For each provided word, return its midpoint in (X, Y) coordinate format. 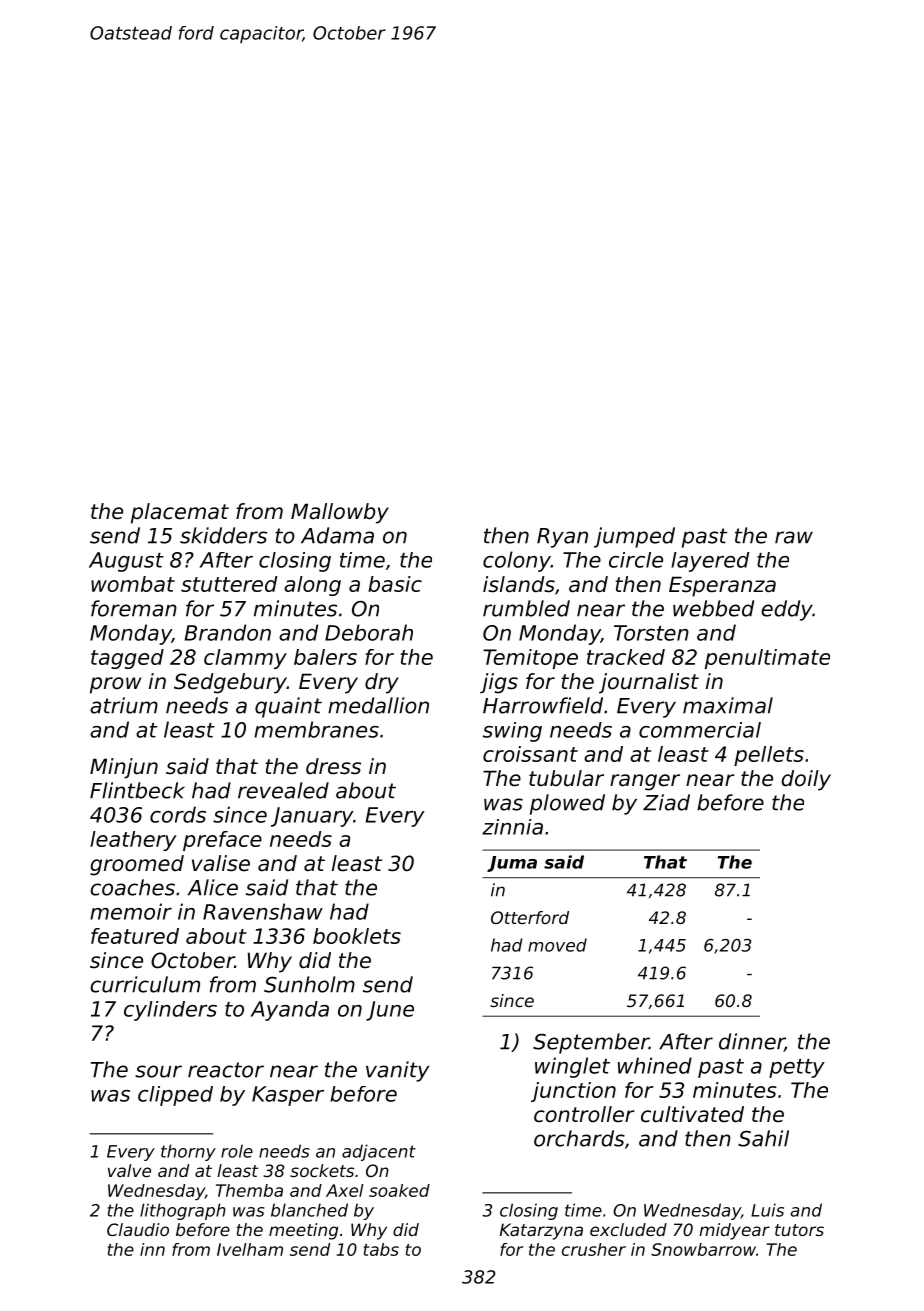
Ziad (666, 802)
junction (573, 1092)
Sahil (763, 1138)
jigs (499, 683)
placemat (180, 513)
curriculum (145, 984)
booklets (357, 936)
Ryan (562, 538)
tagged (127, 659)
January (312, 817)
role (237, 1151)
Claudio (138, 1229)
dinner (752, 1042)
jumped (634, 537)
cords (178, 814)
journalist (649, 683)
